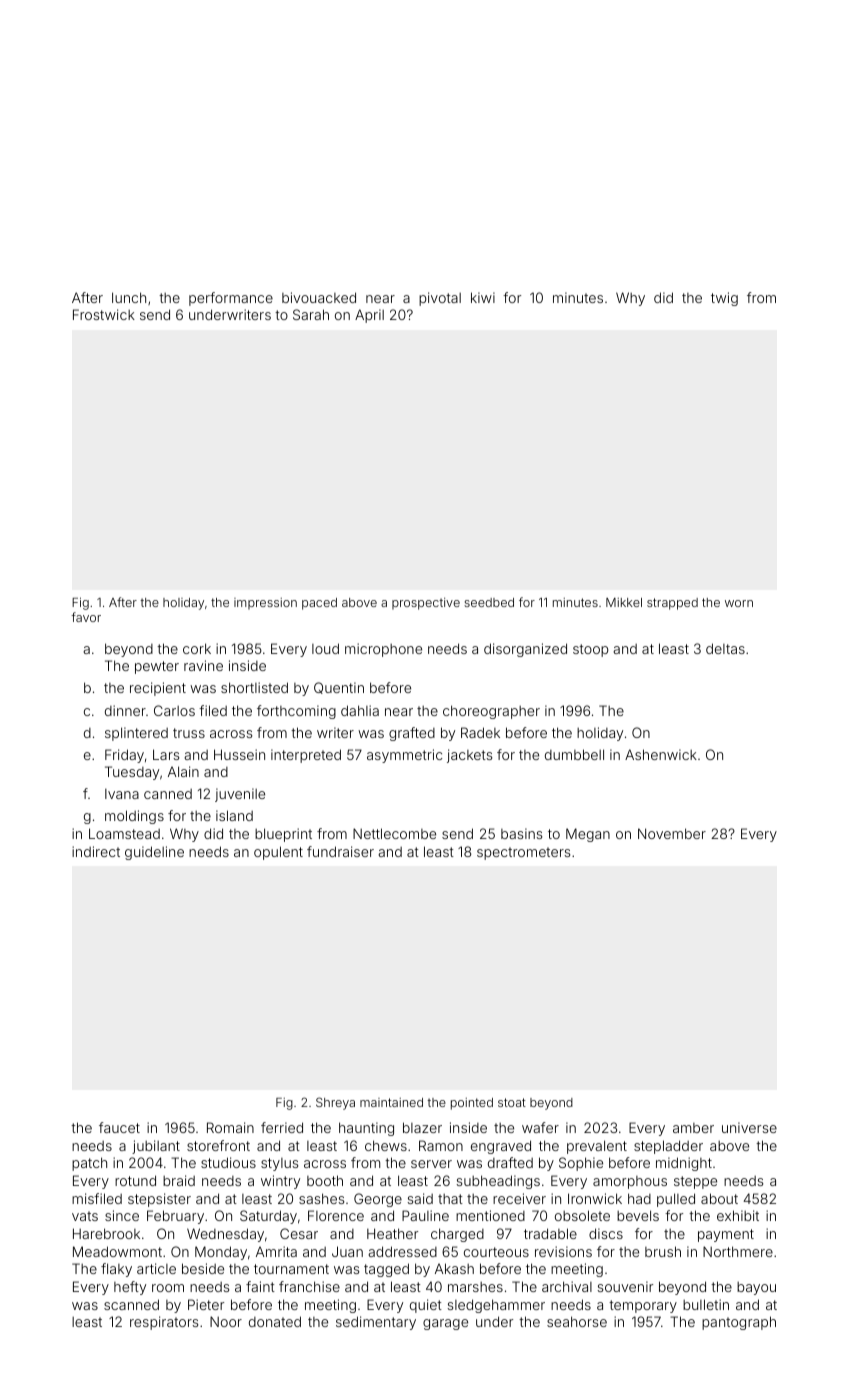  Describe the element at coordinates (404, 756) in the image. I see `asymmetric` at that location.
